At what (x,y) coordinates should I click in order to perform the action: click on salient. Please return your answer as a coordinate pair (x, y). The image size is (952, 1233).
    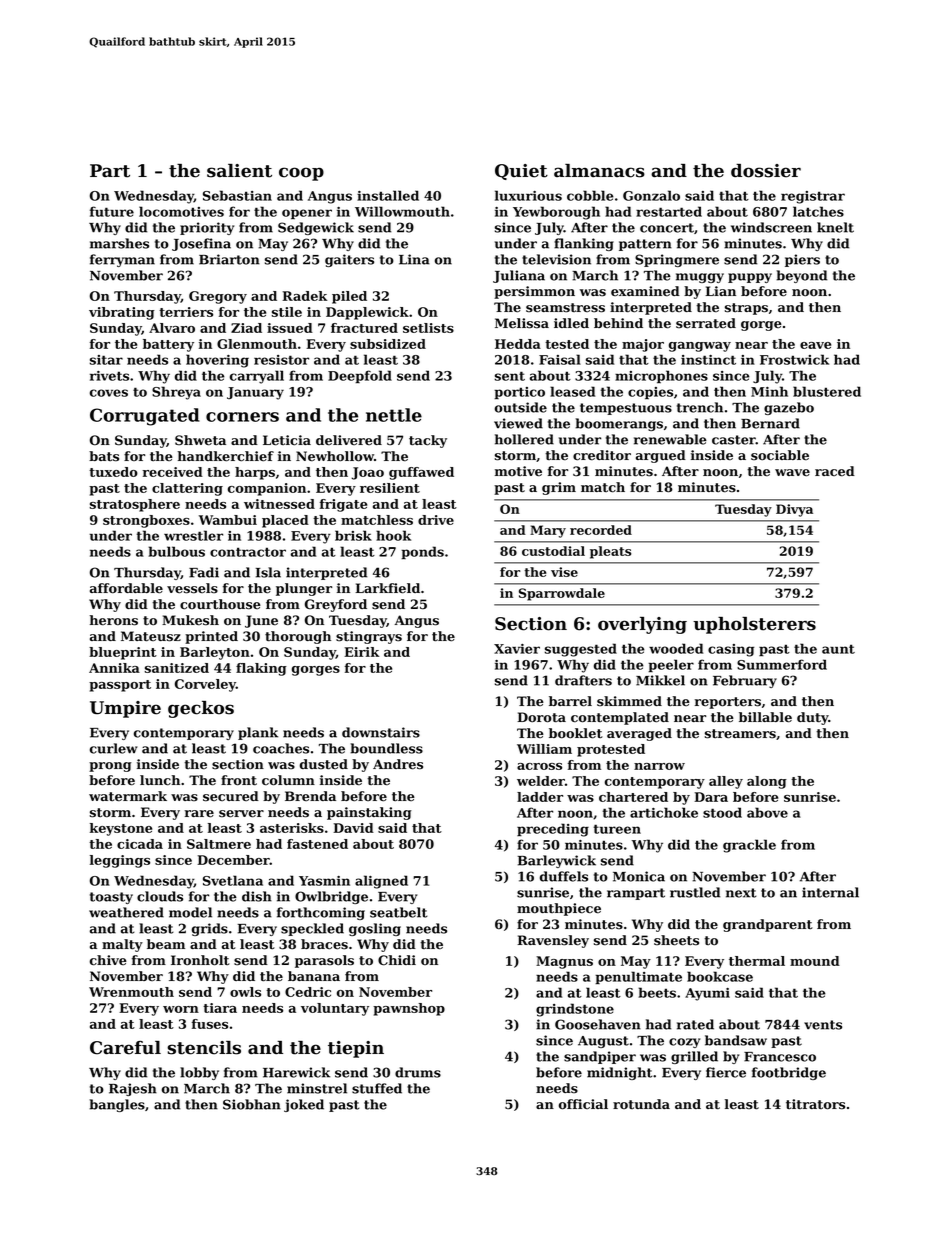
    Looking at the image, I should click on (239, 171).
